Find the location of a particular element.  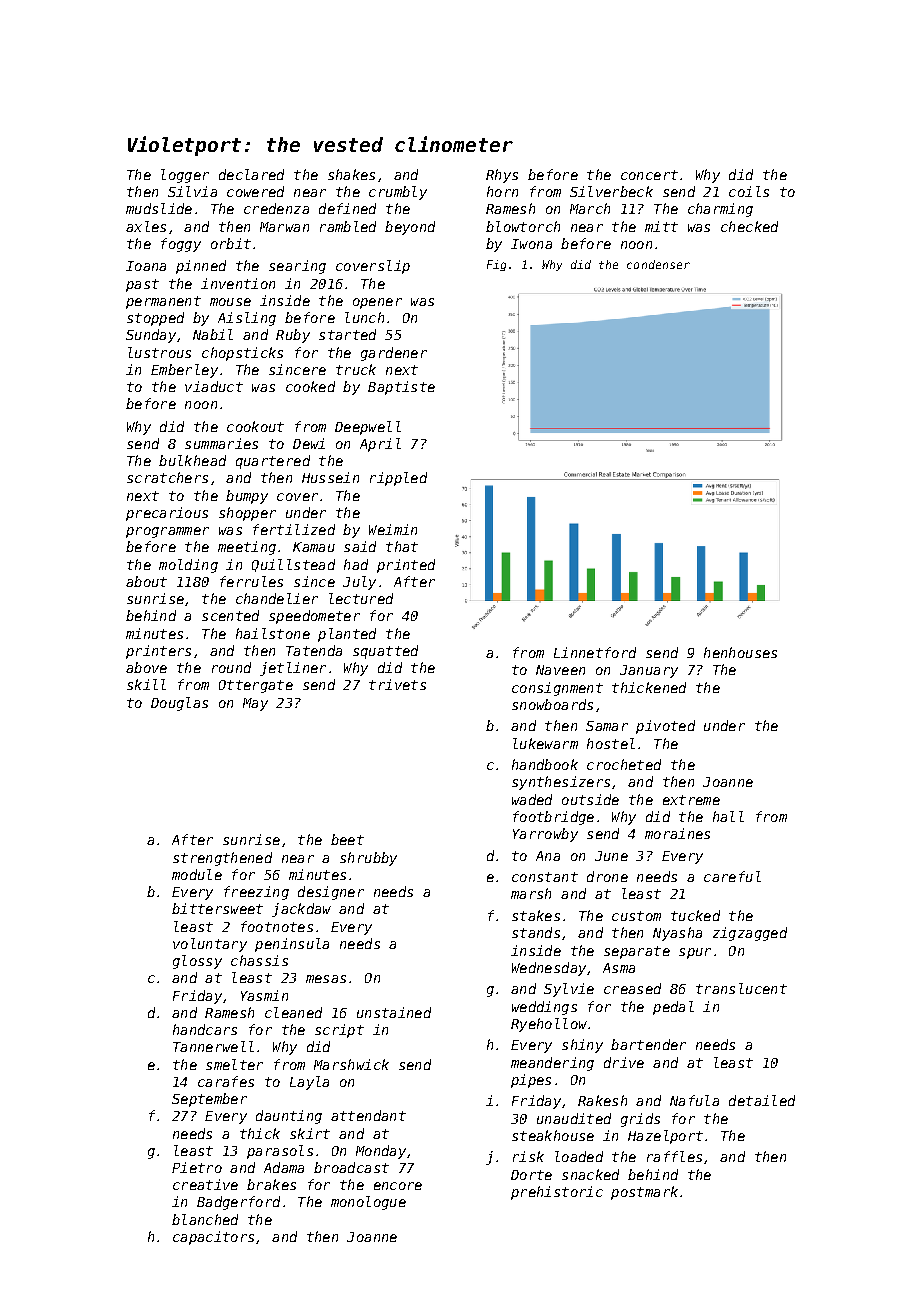

Pietro is located at coordinates (197, 1167).
